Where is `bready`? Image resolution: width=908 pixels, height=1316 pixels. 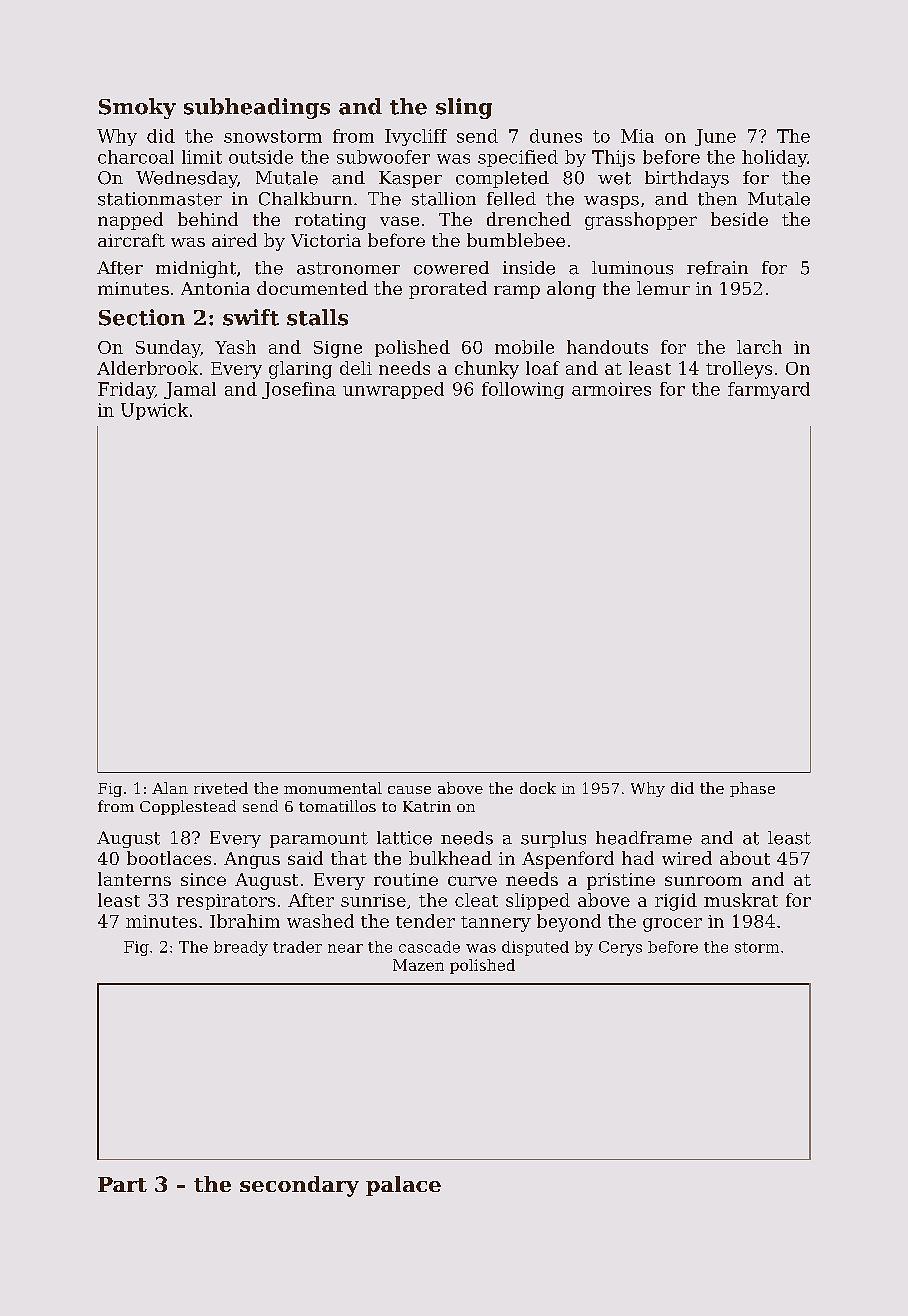 bready is located at coordinates (241, 948).
